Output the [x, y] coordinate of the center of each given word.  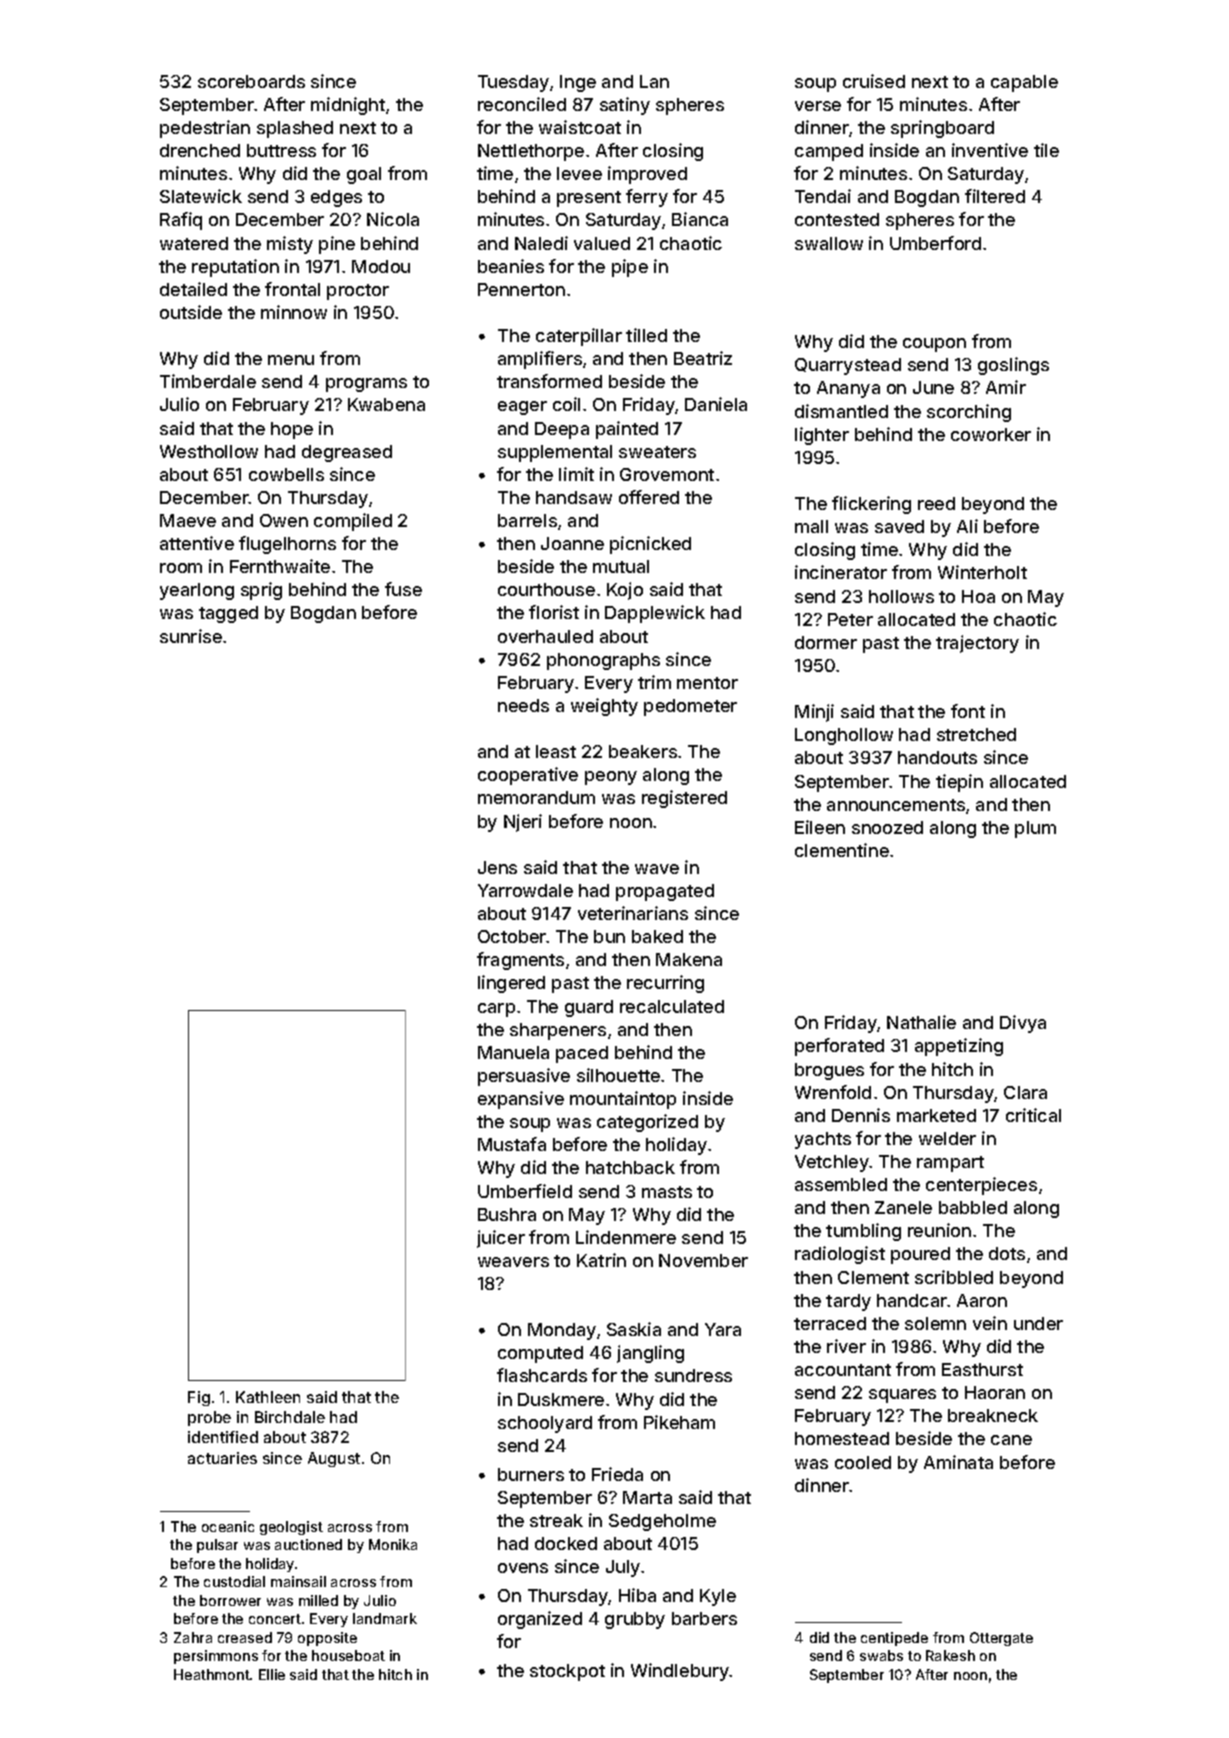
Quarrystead [848, 366]
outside [191, 312]
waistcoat [580, 127]
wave [657, 869]
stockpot [567, 1672]
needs [523, 705]
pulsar [217, 1546]
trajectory [977, 644]
